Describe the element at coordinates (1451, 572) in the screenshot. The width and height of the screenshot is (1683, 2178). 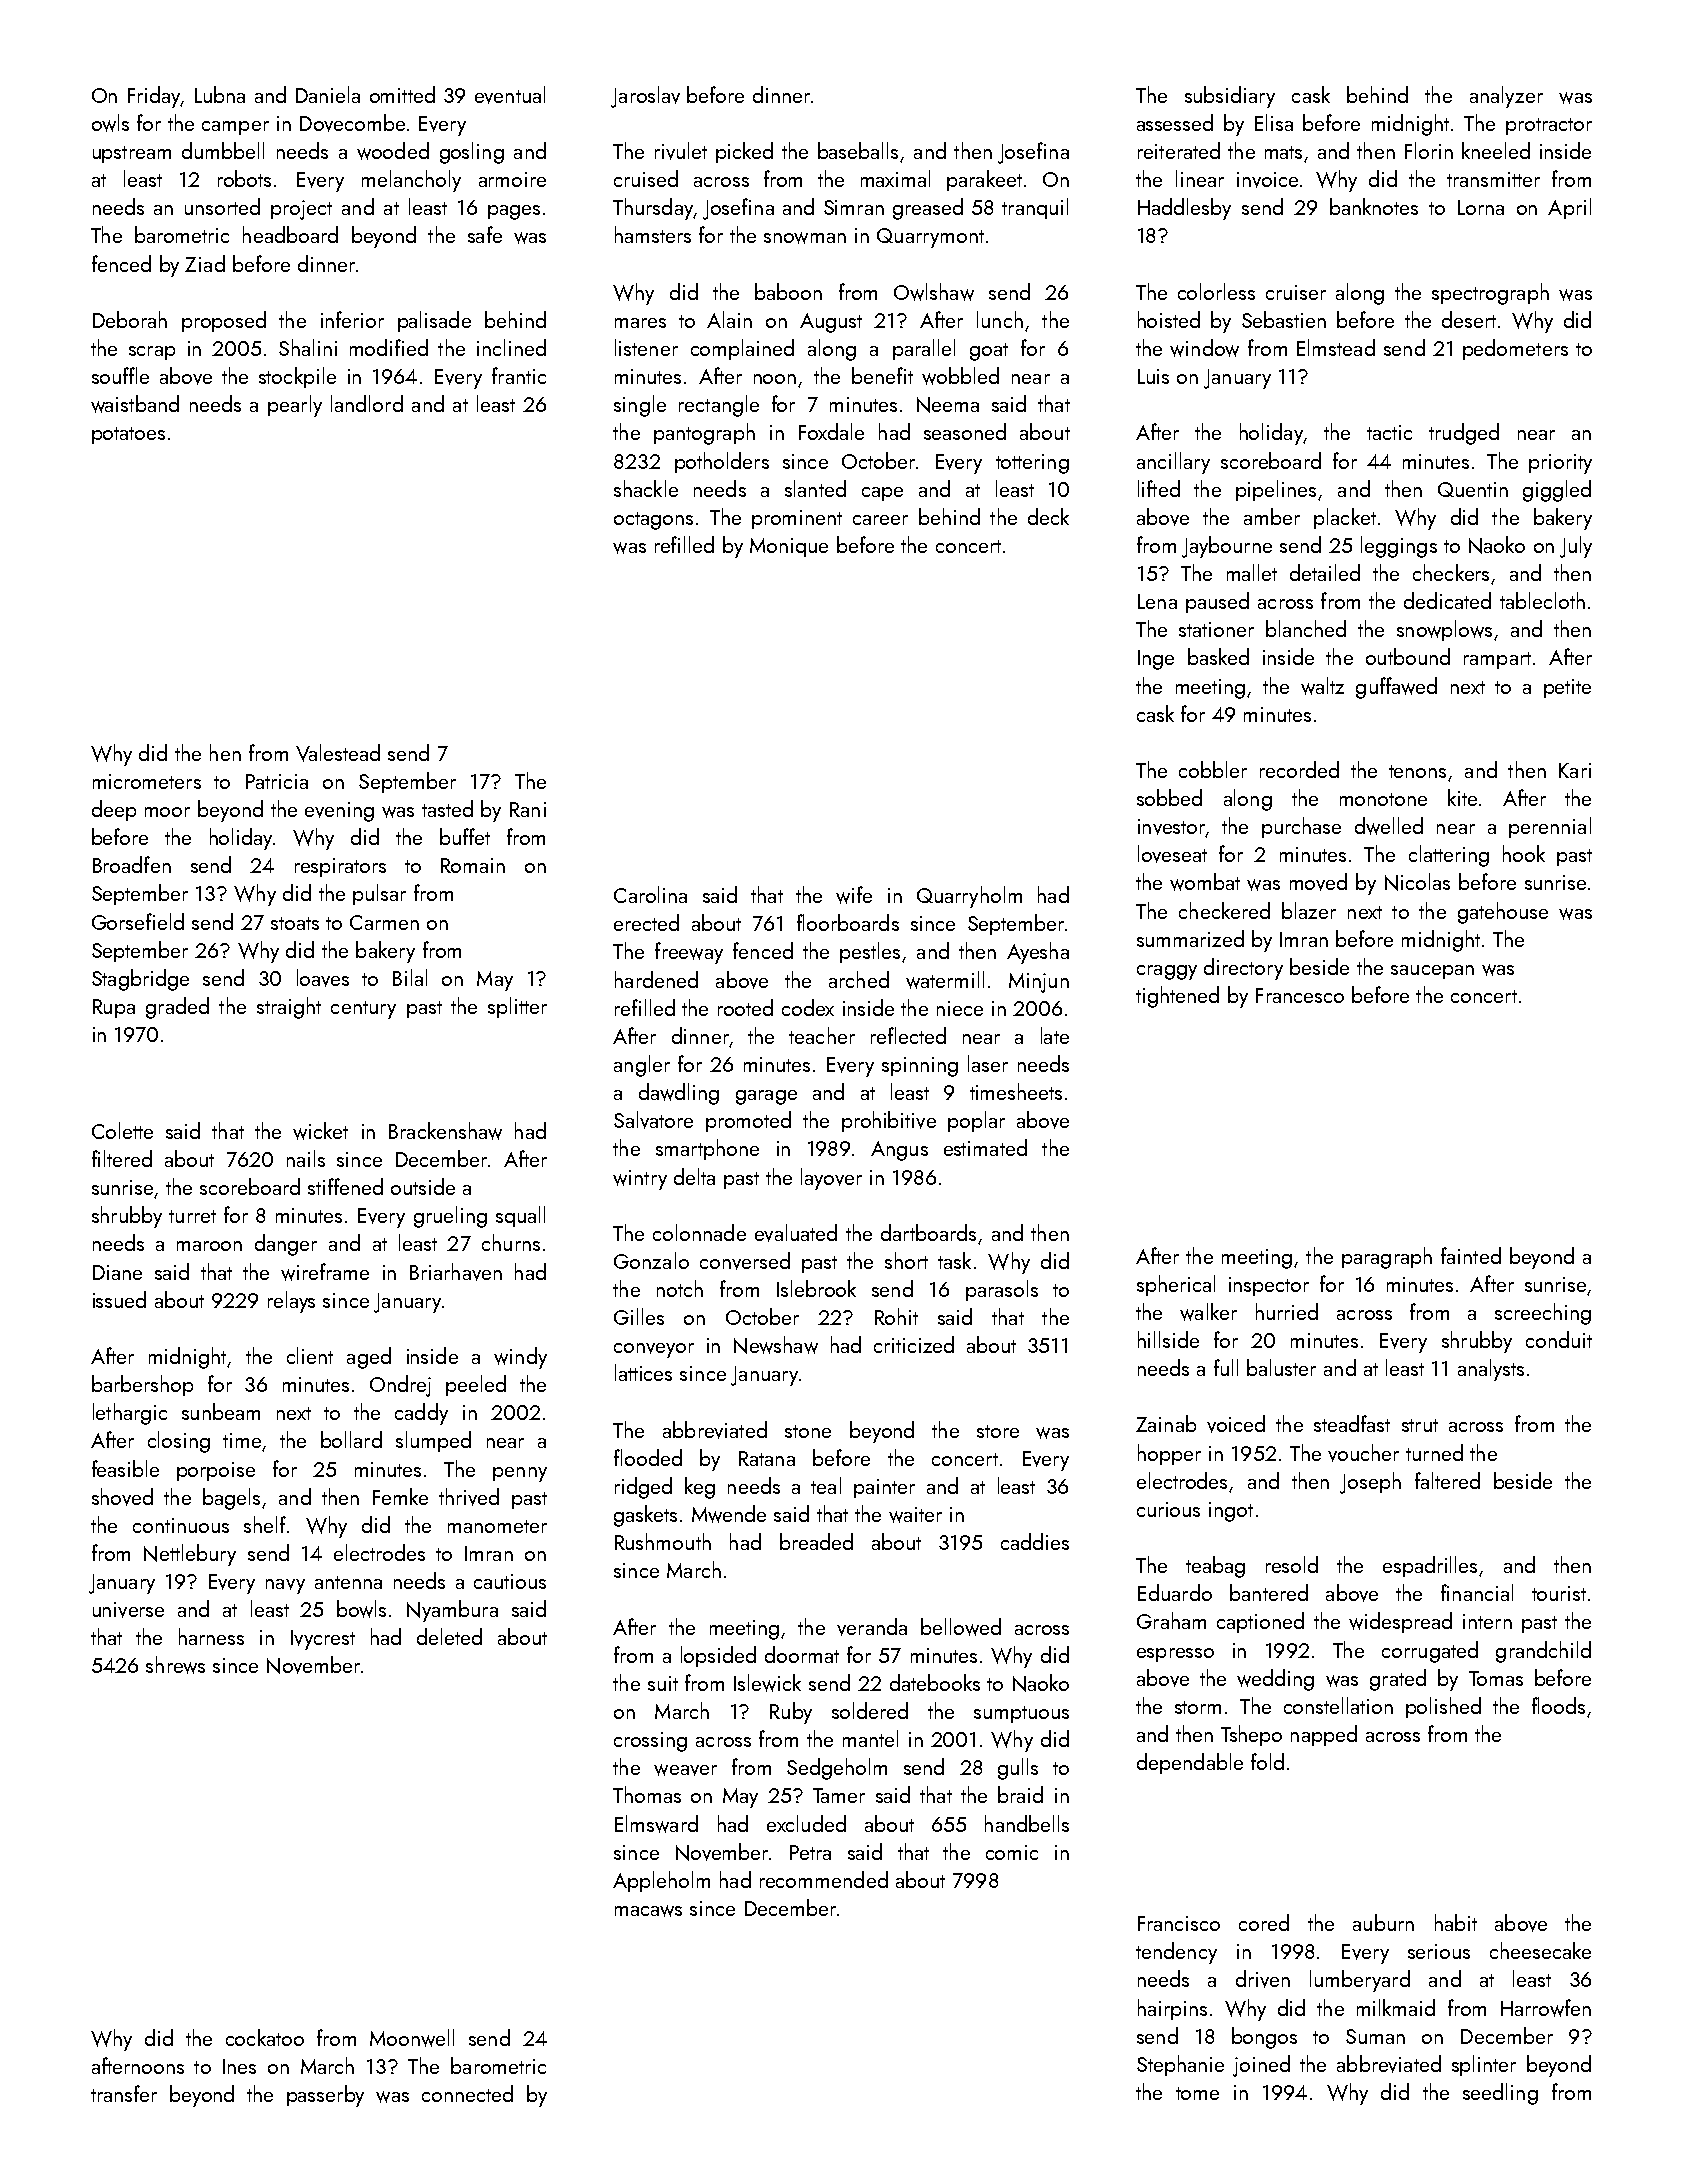
I see `checkers` at that location.
